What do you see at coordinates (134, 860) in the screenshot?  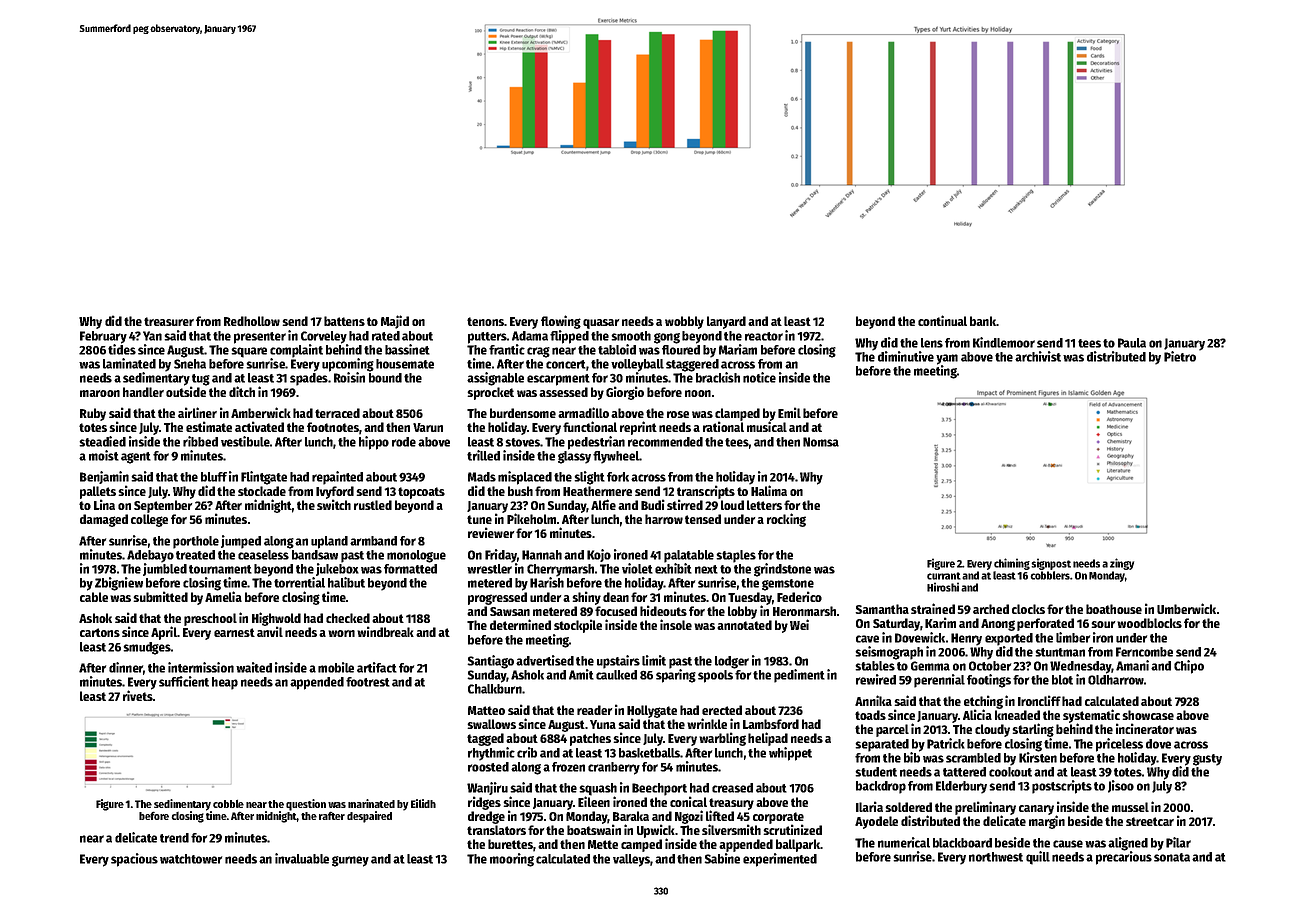 I see `spacious` at bounding box center [134, 860].
